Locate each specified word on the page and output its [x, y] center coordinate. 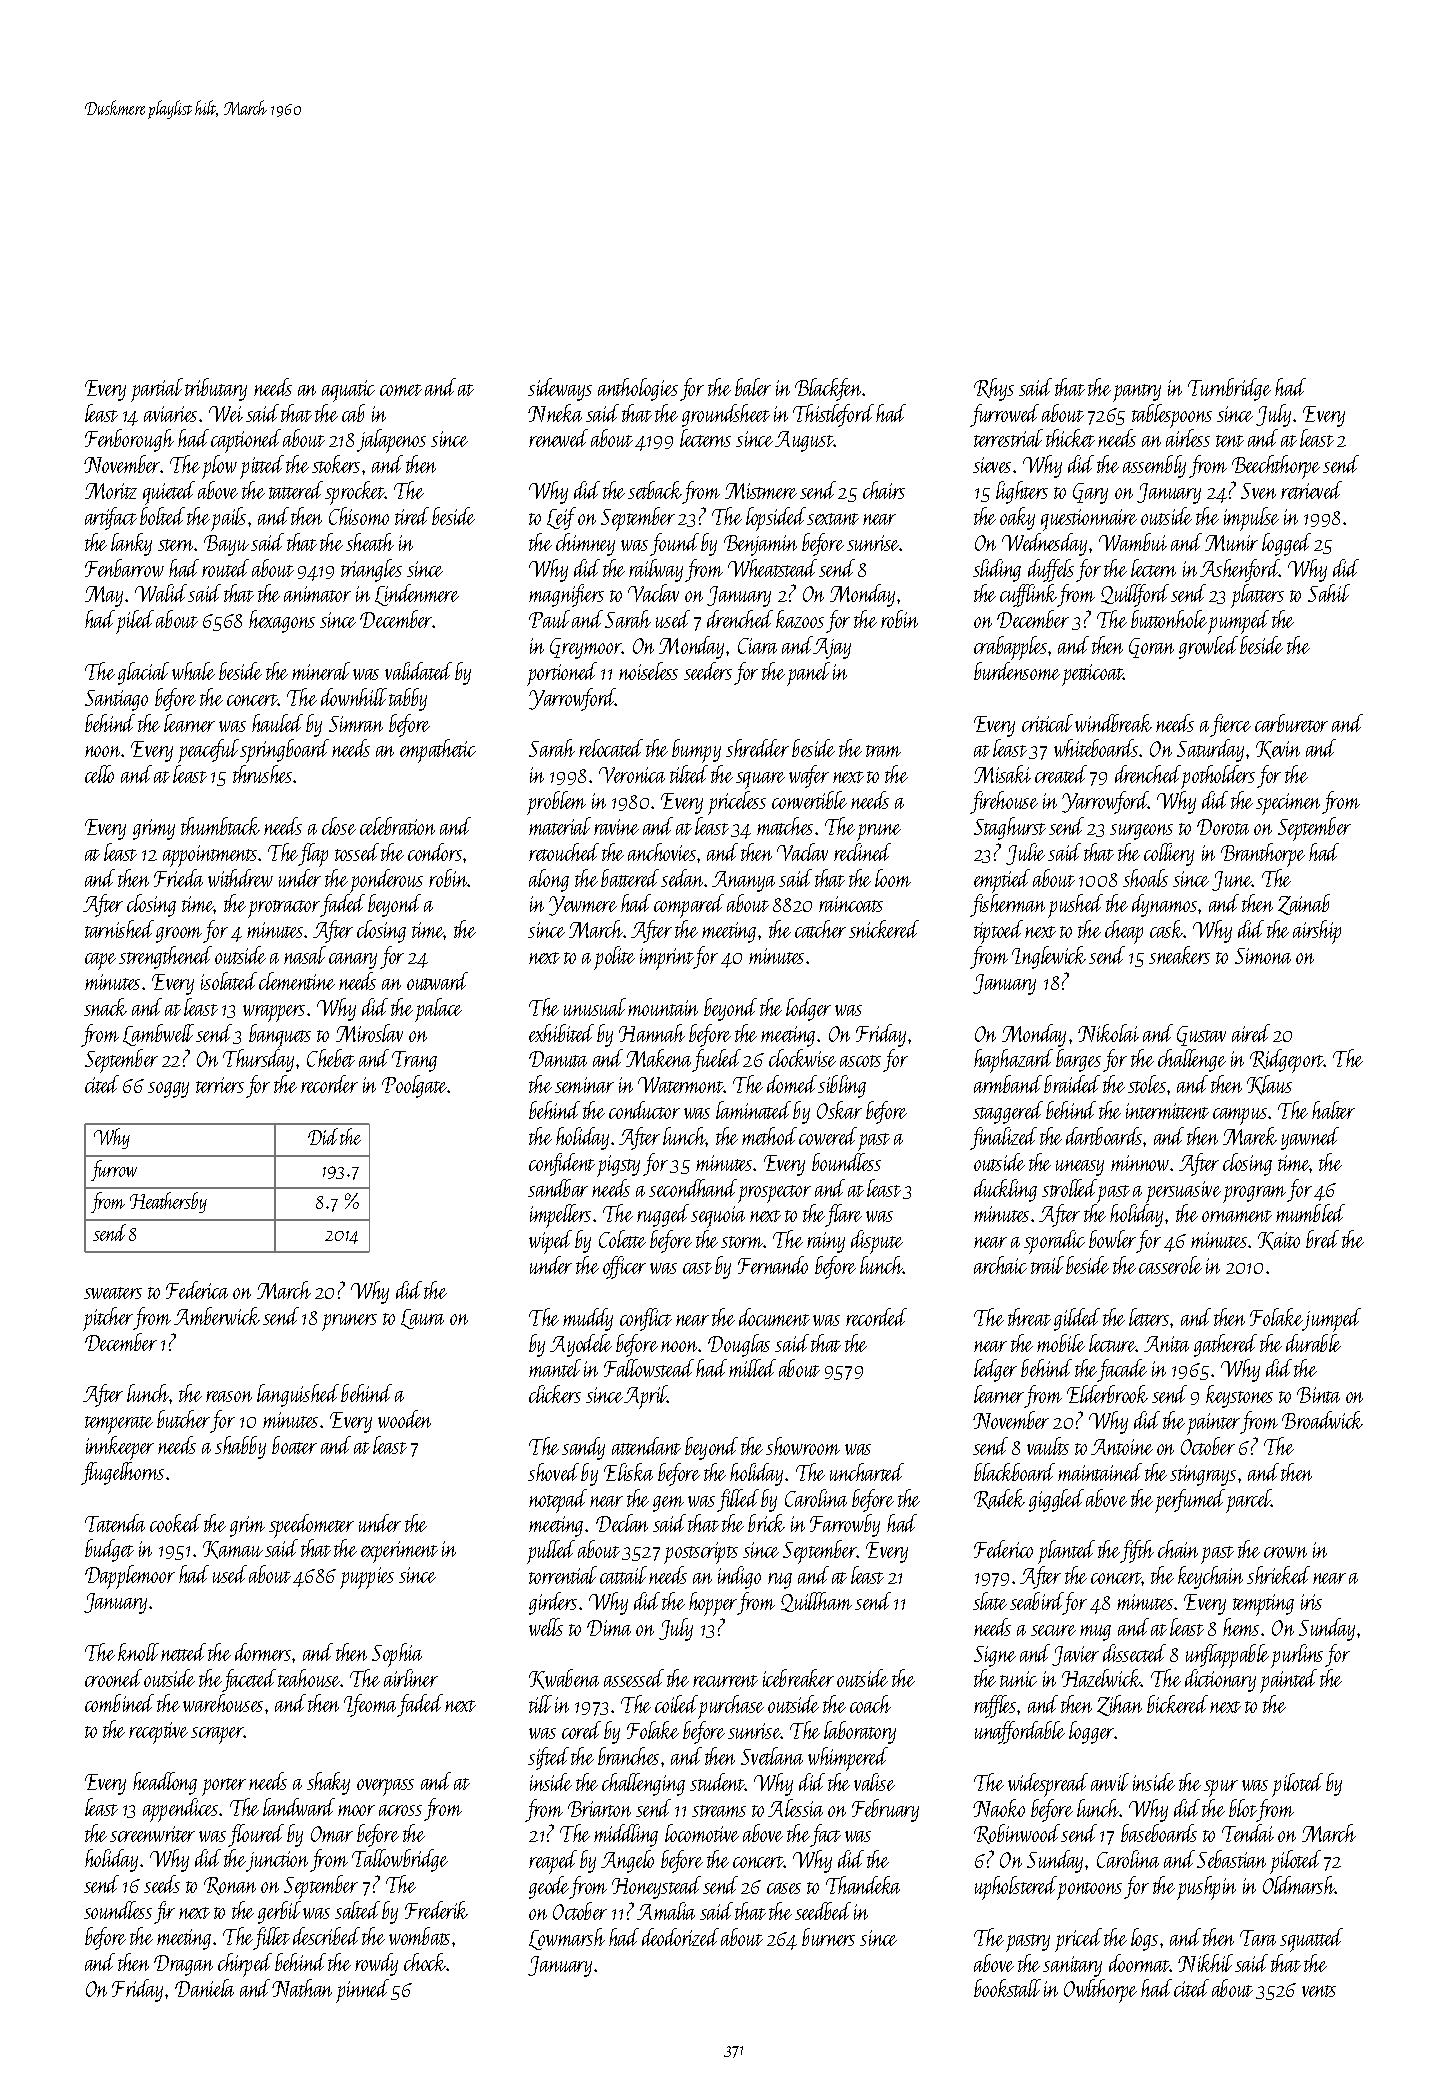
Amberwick [217, 1316]
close [339, 826]
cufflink [1029, 595]
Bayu [226, 545]
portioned [562, 674]
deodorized [680, 1937]
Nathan [302, 1988]
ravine [616, 827]
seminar [584, 1085]
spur [1221, 1788]
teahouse [309, 1678]
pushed [1075, 906]
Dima [609, 1628]
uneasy [1080, 1168]
